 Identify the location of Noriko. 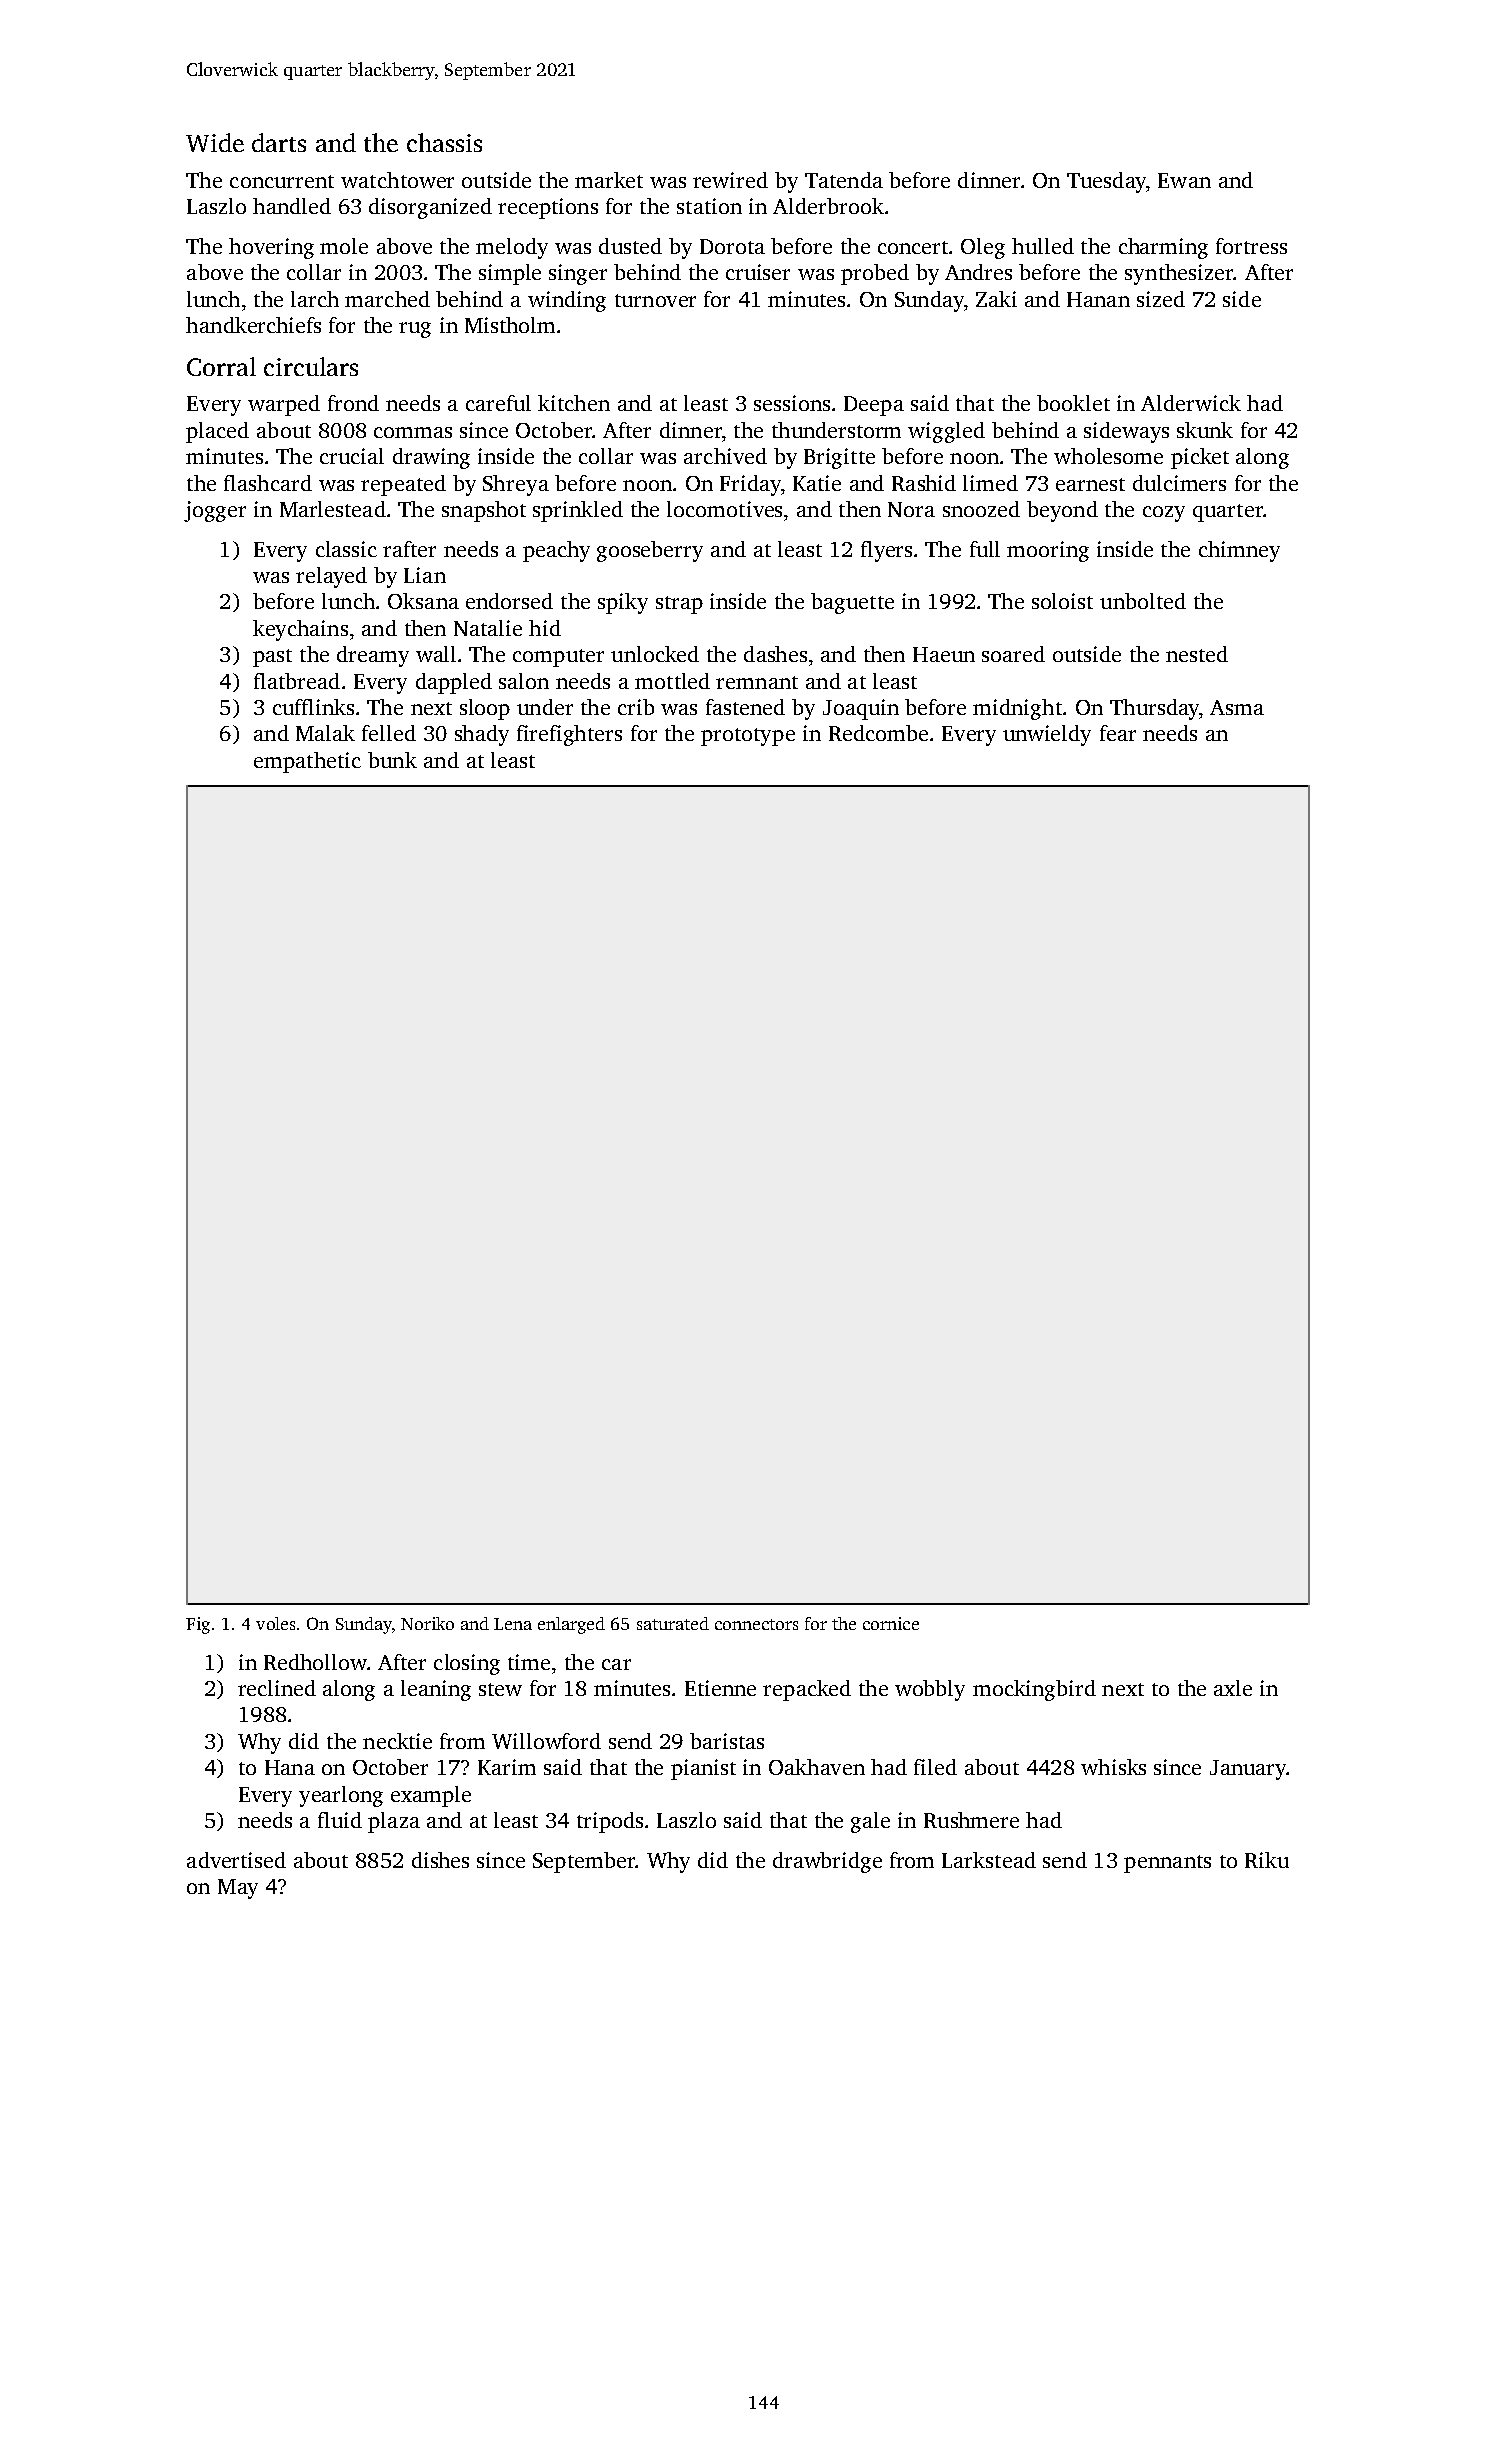
(427, 1623).
